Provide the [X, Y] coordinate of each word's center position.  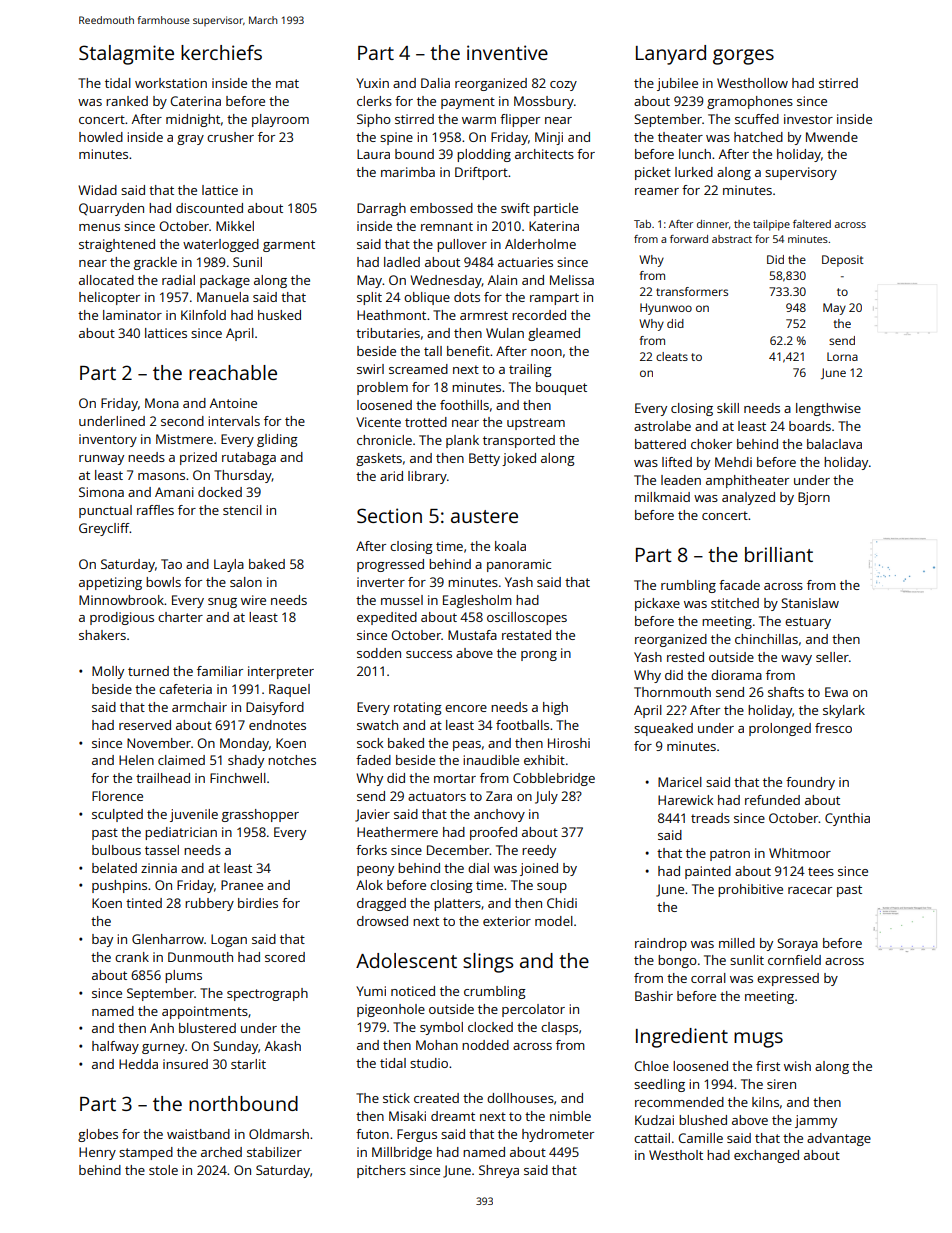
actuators [437, 796]
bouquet [561, 388]
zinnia [159, 868]
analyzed [748, 498]
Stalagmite [126, 55]
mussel [402, 600]
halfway [115, 1047]
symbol [441, 1028]
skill [728, 408]
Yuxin [372, 83]
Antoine [233, 403]
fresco [833, 728]
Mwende [832, 137]
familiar [220, 671]
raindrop [661, 944]
